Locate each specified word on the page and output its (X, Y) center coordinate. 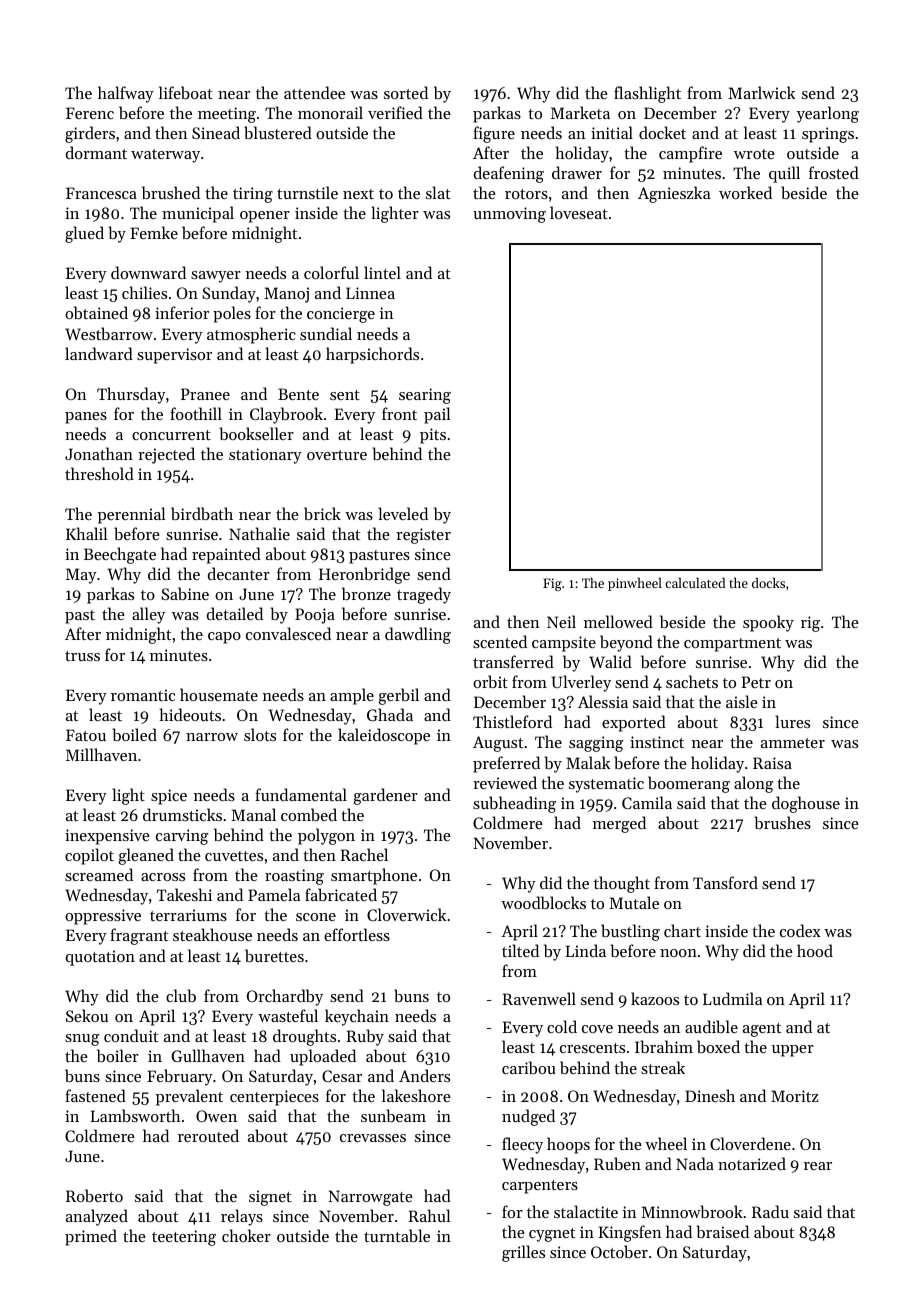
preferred (506, 764)
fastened (95, 1095)
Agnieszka (674, 194)
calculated (695, 582)
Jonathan (99, 453)
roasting (294, 877)
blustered (278, 132)
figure (494, 134)
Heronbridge (364, 575)
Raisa (772, 763)
